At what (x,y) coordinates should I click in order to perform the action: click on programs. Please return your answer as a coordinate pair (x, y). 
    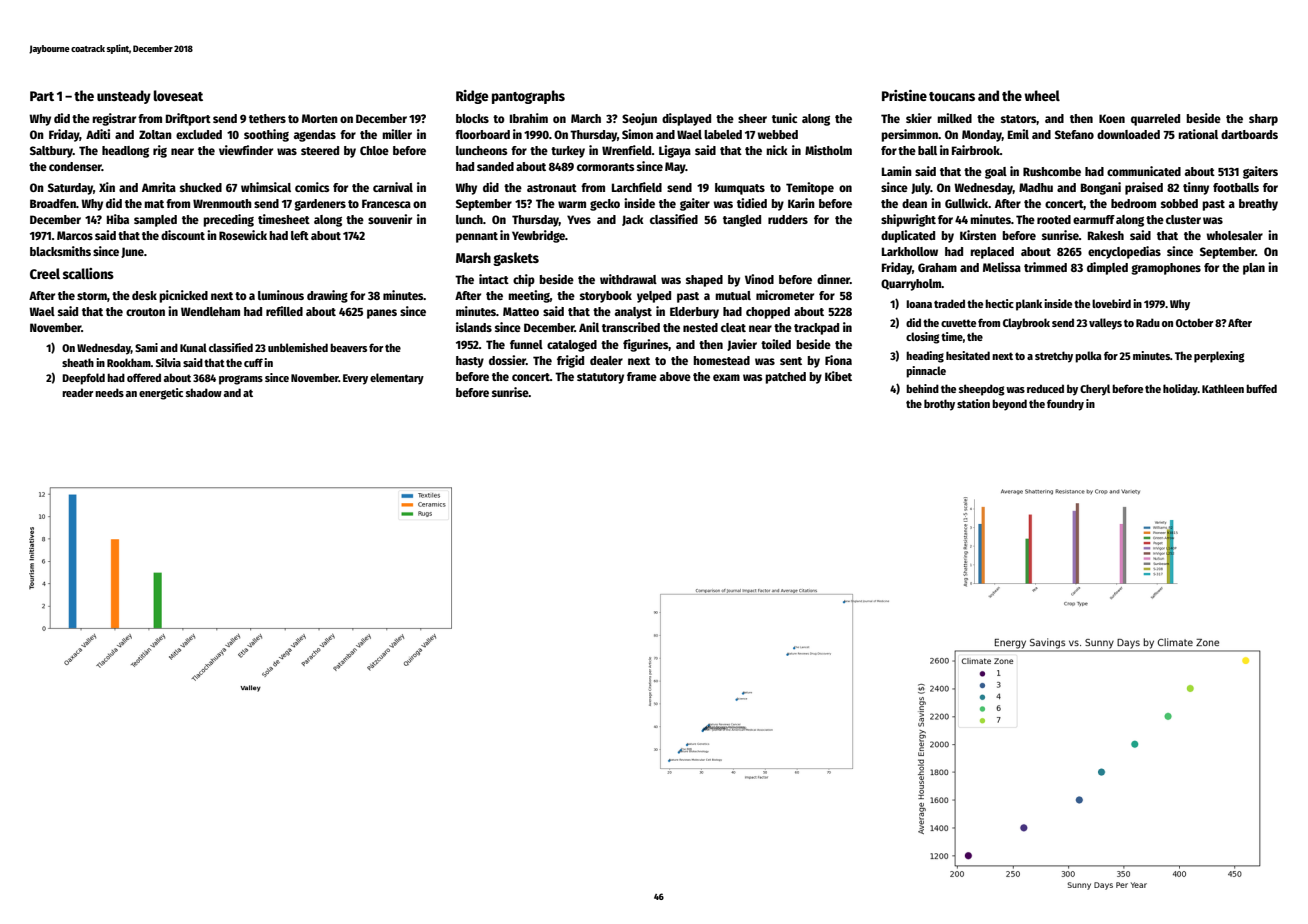
    Looking at the image, I should click on (241, 380).
